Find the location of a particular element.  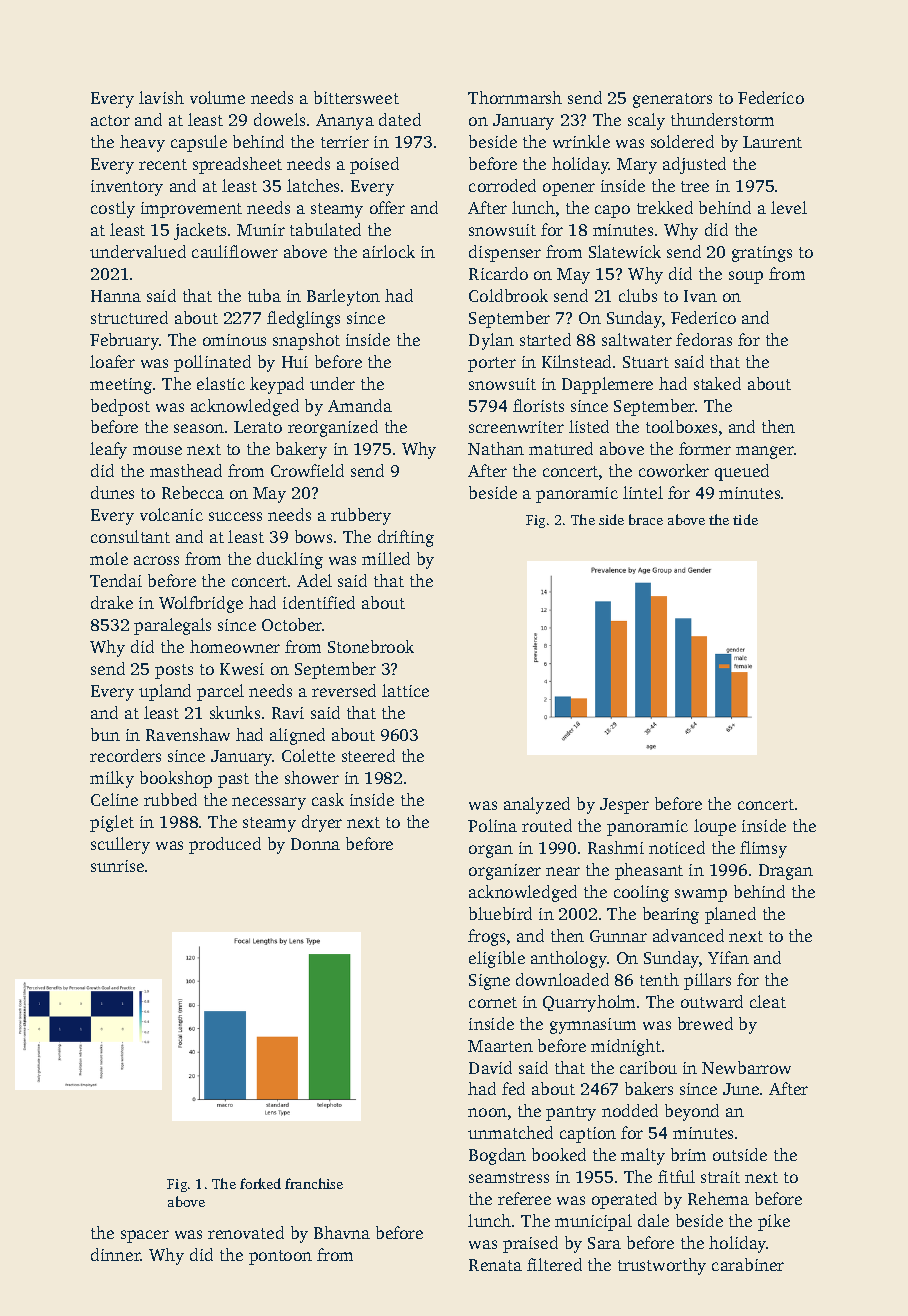

opener is located at coordinates (569, 189).
